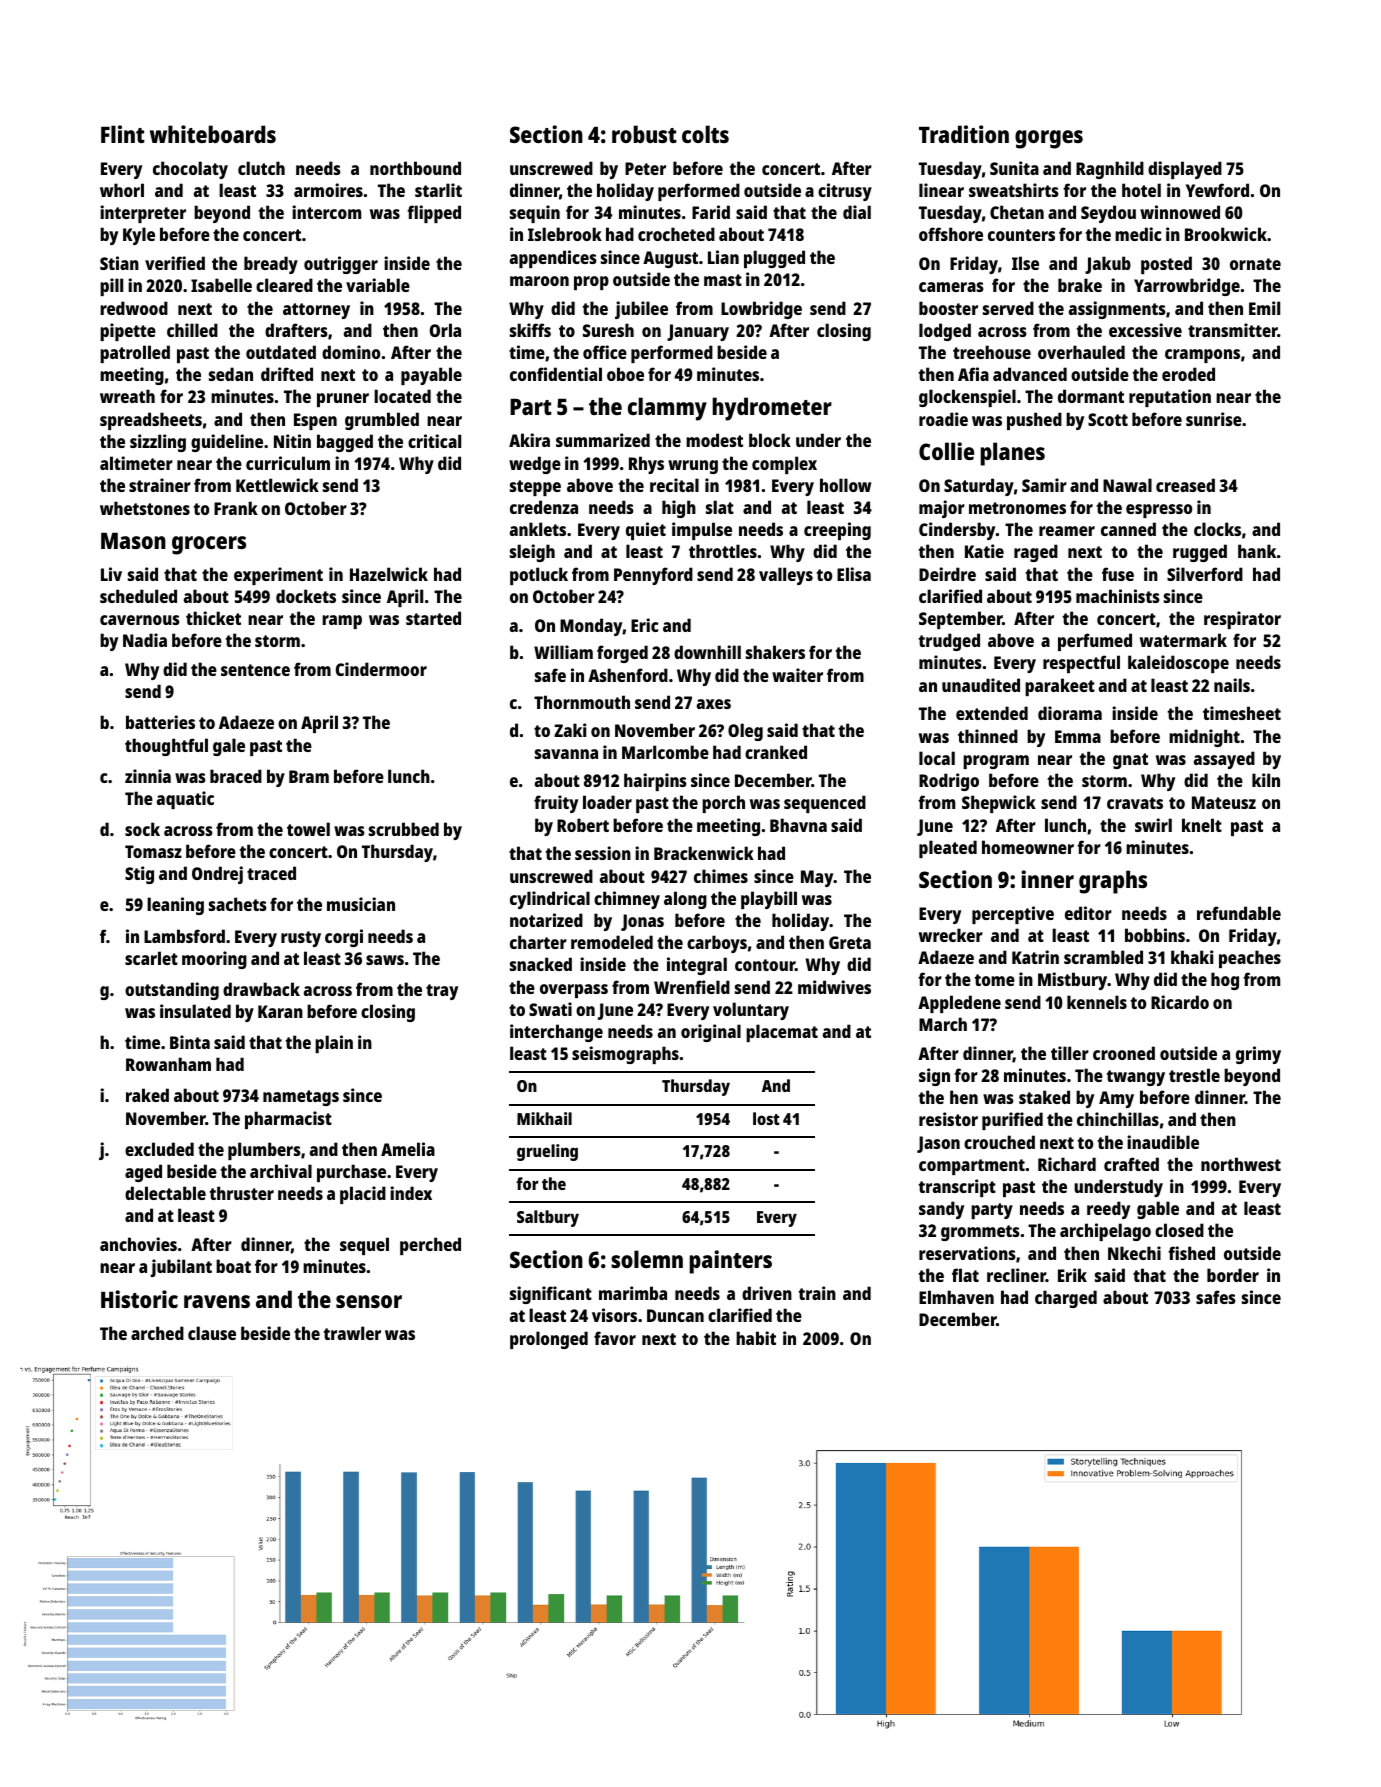 Image resolution: width=1381 pixels, height=1787 pixels. I want to click on robust, so click(644, 134).
